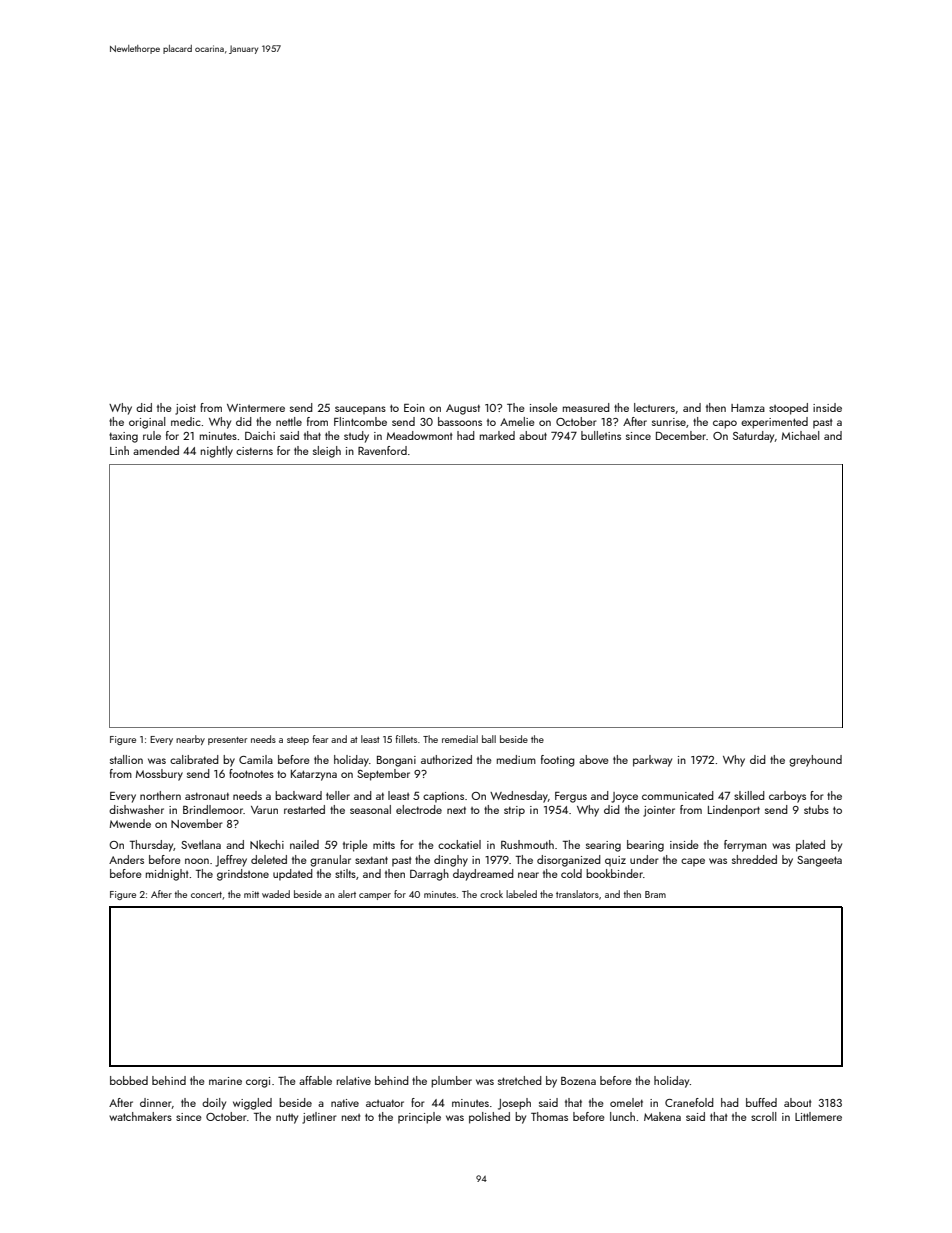  What do you see at coordinates (725, 424) in the screenshot?
I see `capo` at bounding box center [725, 424].
